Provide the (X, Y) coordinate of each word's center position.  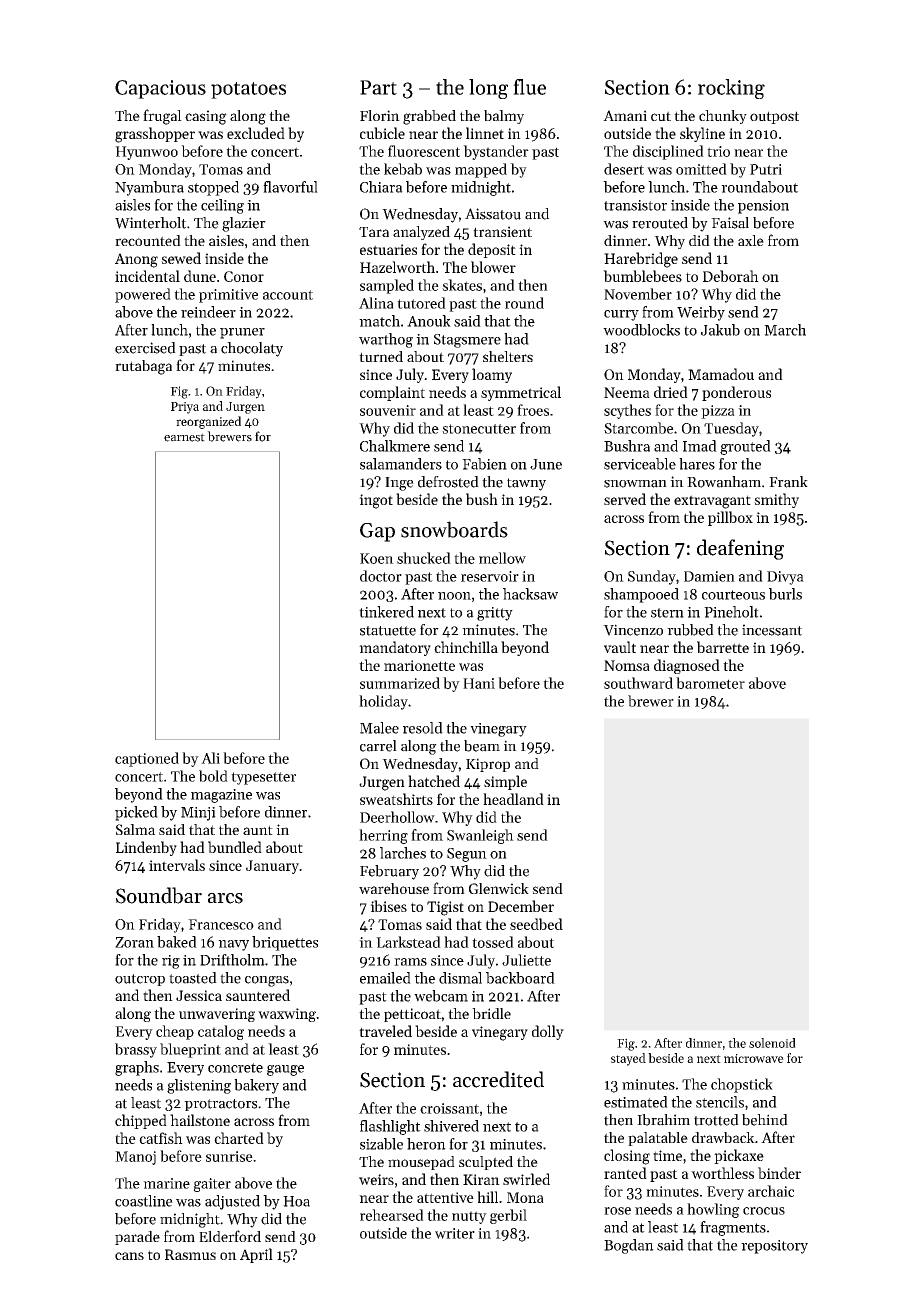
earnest (184, 437)
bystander (496, 152)
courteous (733, 595)
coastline (144, 1201)
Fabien (484, 464)
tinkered (386, 612)
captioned (147, 759)
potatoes (248, 90)
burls (785, 594)
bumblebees (642, 276)
